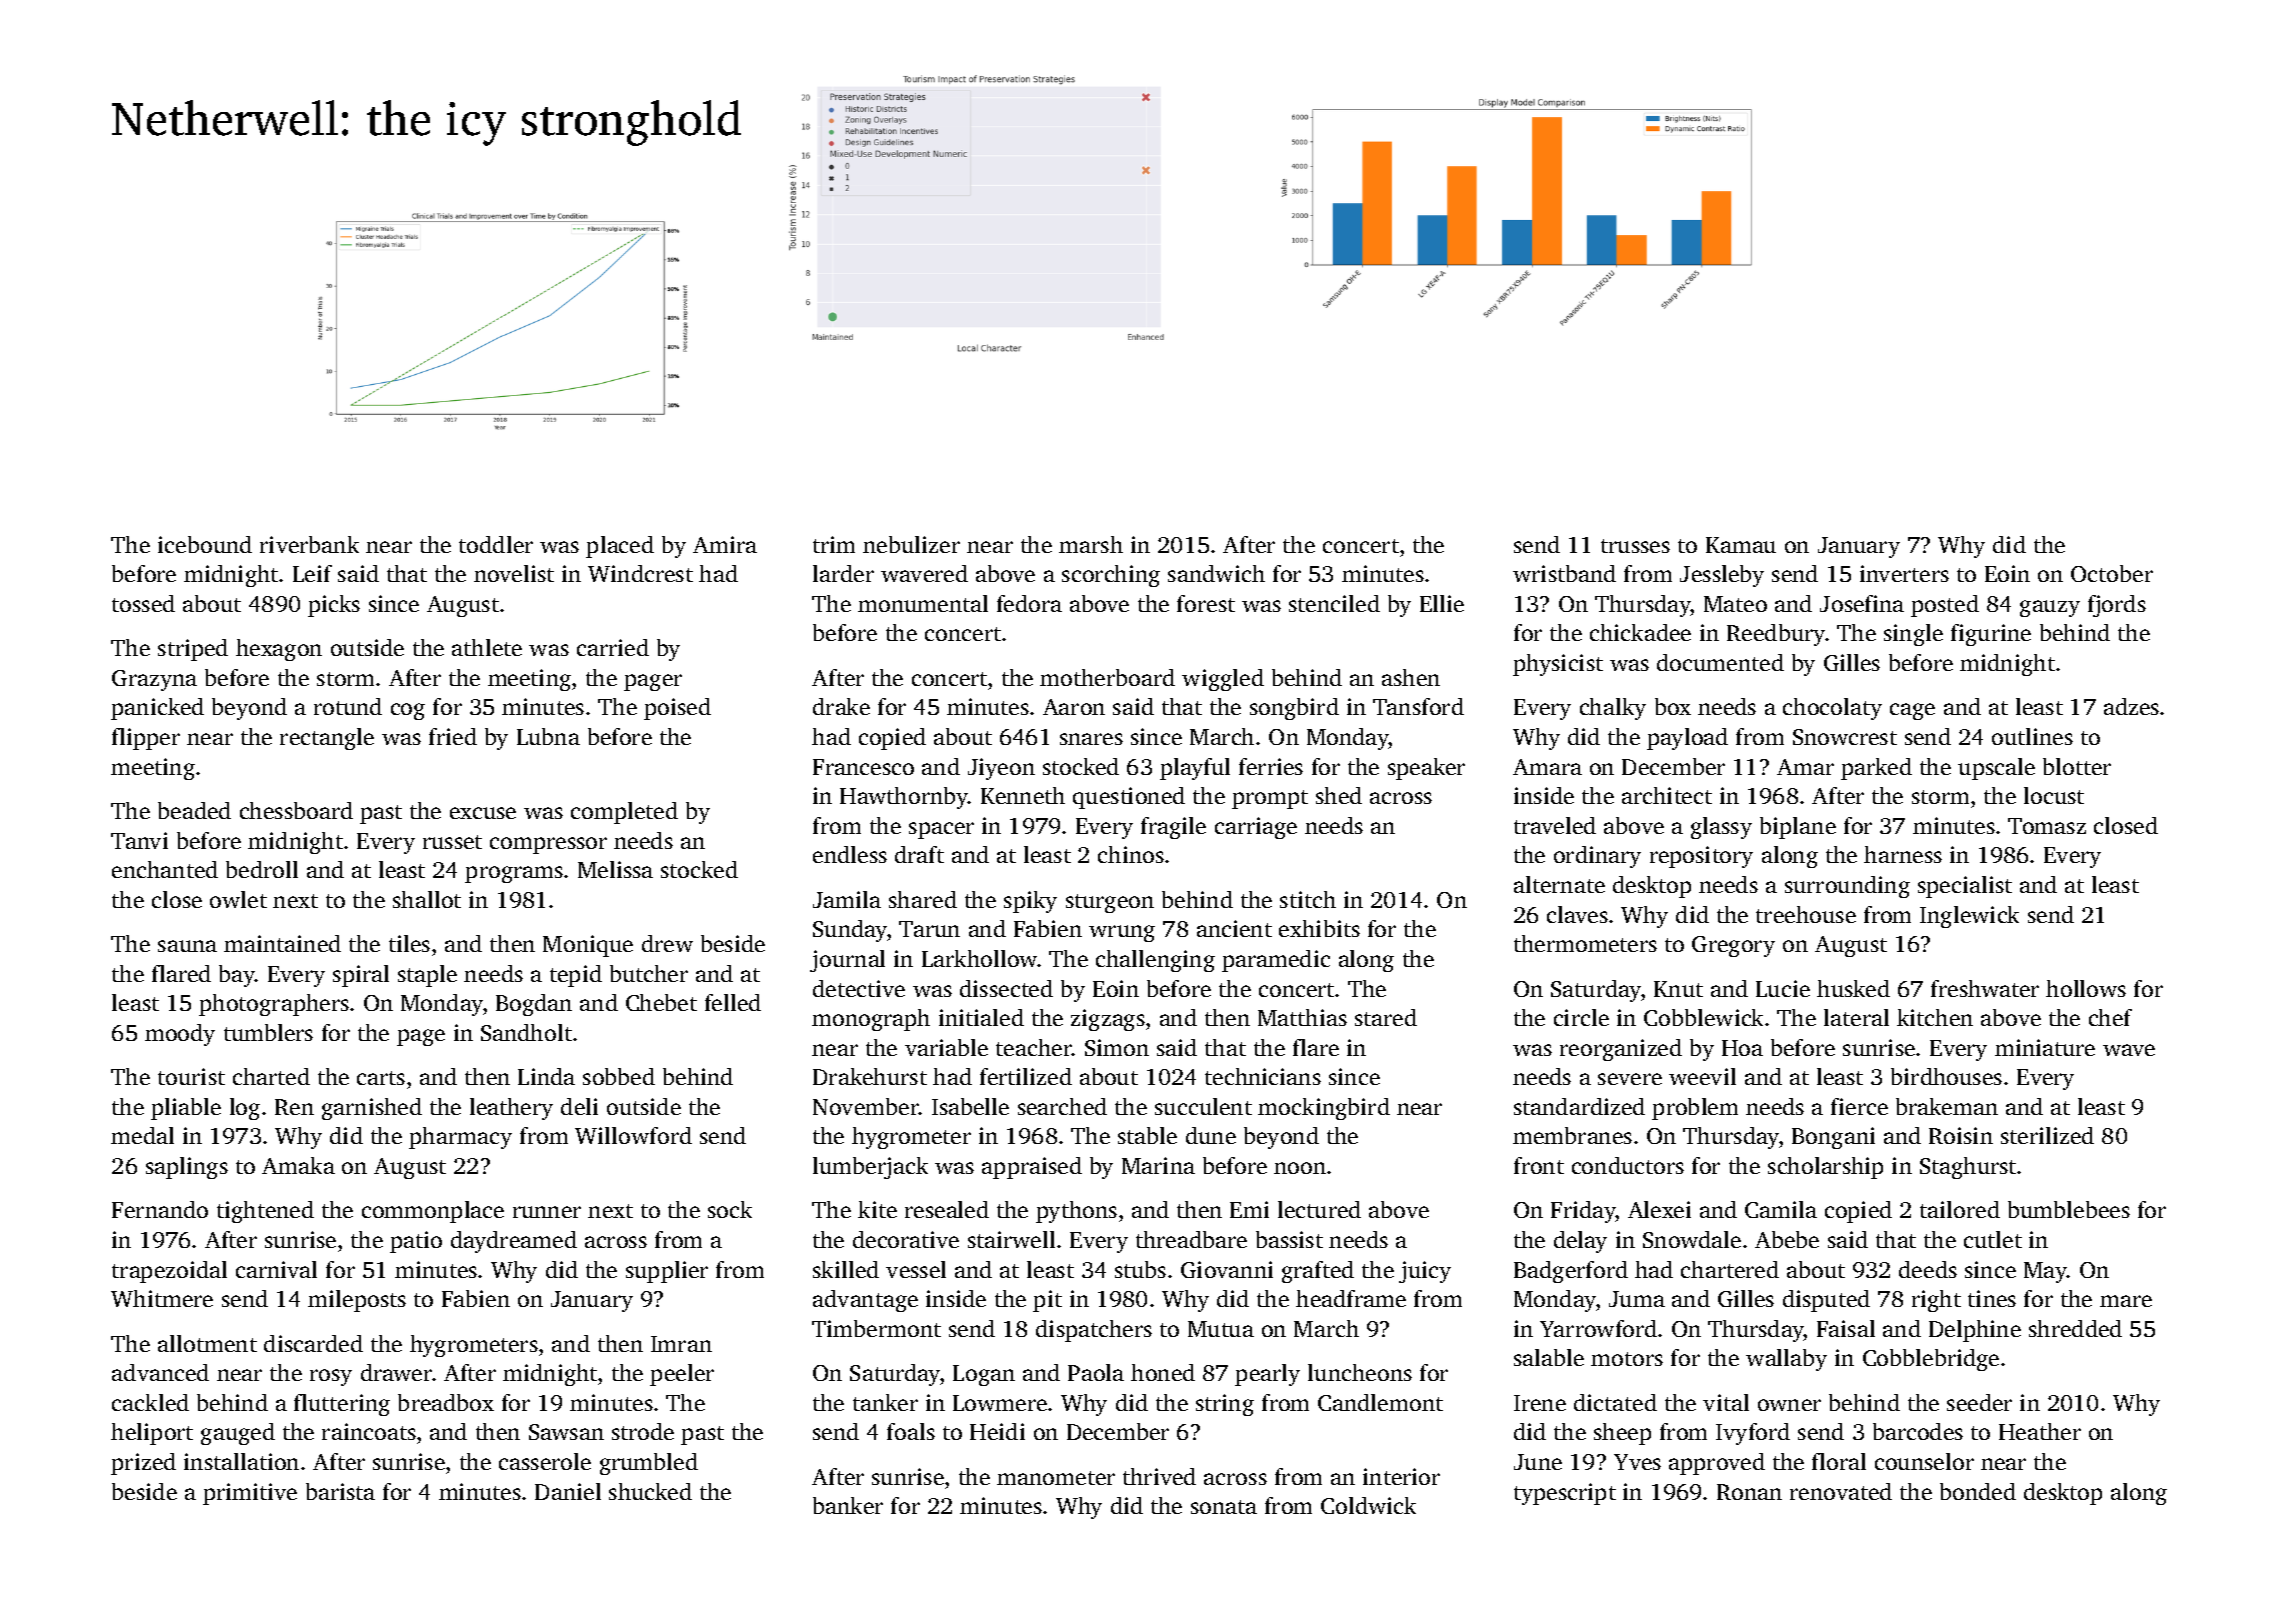 This screenshot has width=2282, height=1614. Describe the element at coordinates (1425, 1272) in the screenshot. I see `juicy` at that location.
